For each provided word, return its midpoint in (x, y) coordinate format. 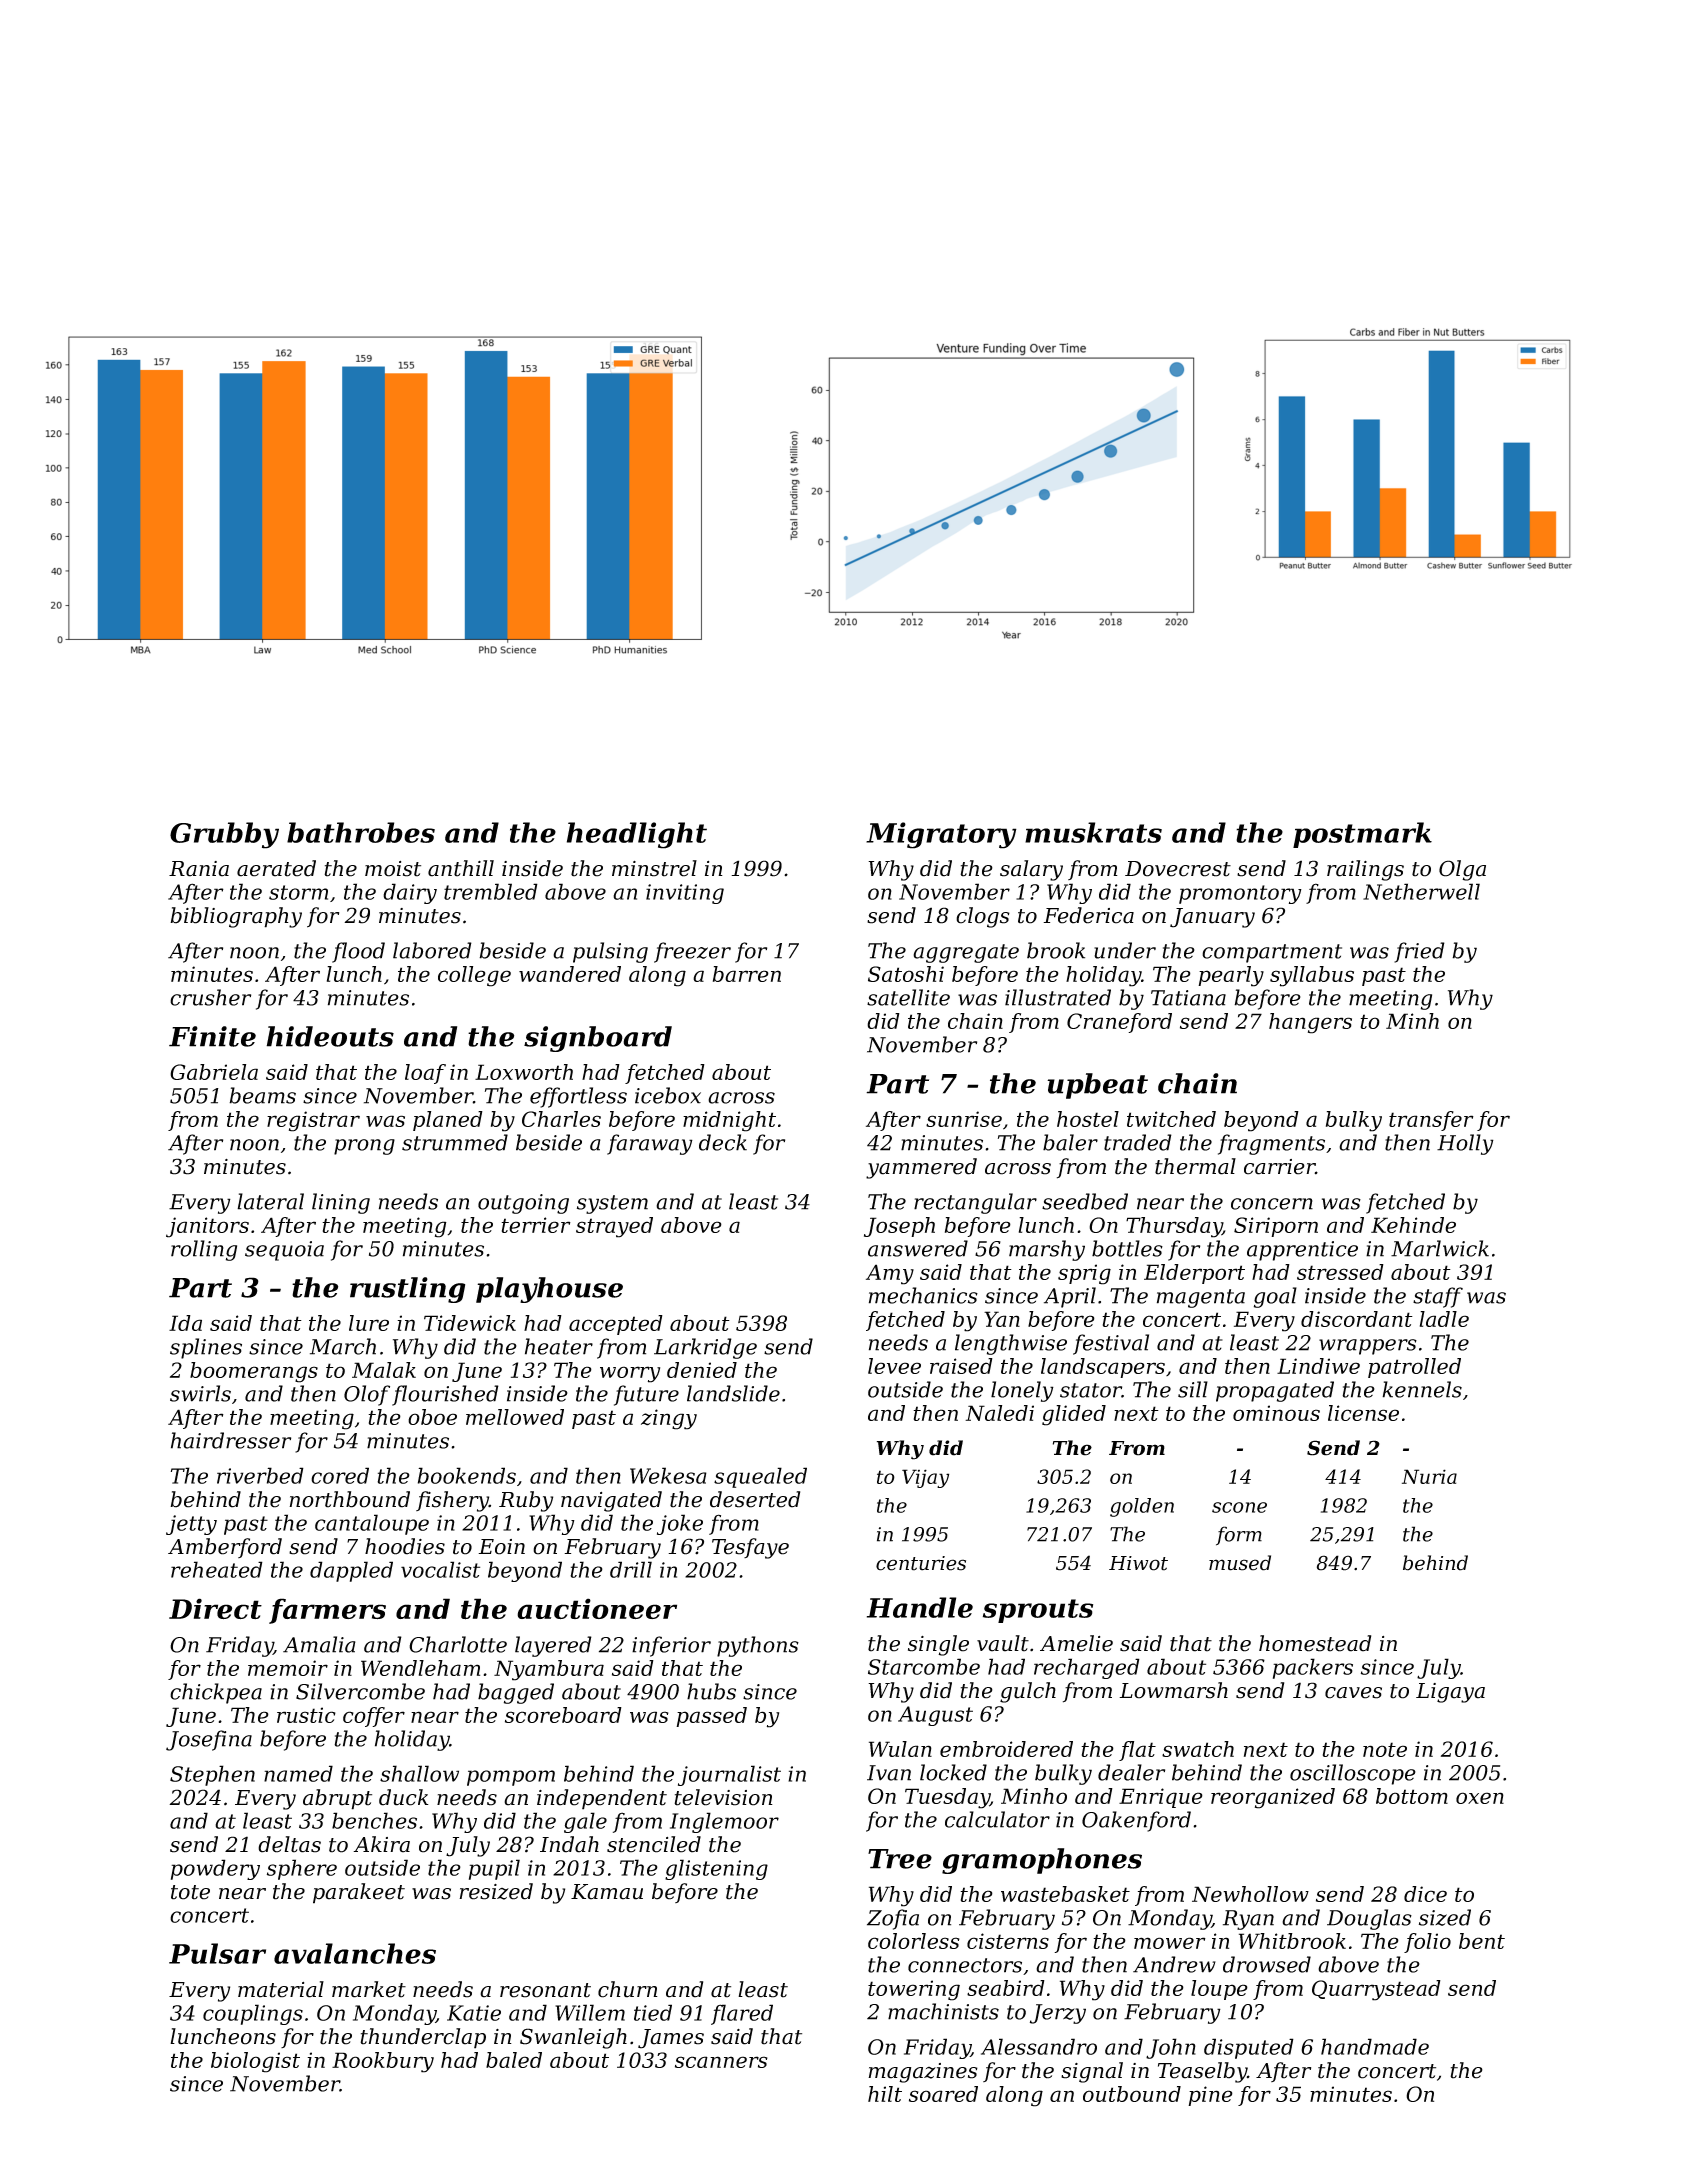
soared (943, 2094)
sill (1193, 1389)
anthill (461, 868)
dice (1425, 1894)
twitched (1171, 1119)
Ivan (889, 1773)
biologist (255, 2062)
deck (723, 1142)
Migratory (941, 835)
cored (340, 1475)
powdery (215, 1869)
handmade (1375, 2046)
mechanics (923, 1295)
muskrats (1093, 832)
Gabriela (214, 1072)
